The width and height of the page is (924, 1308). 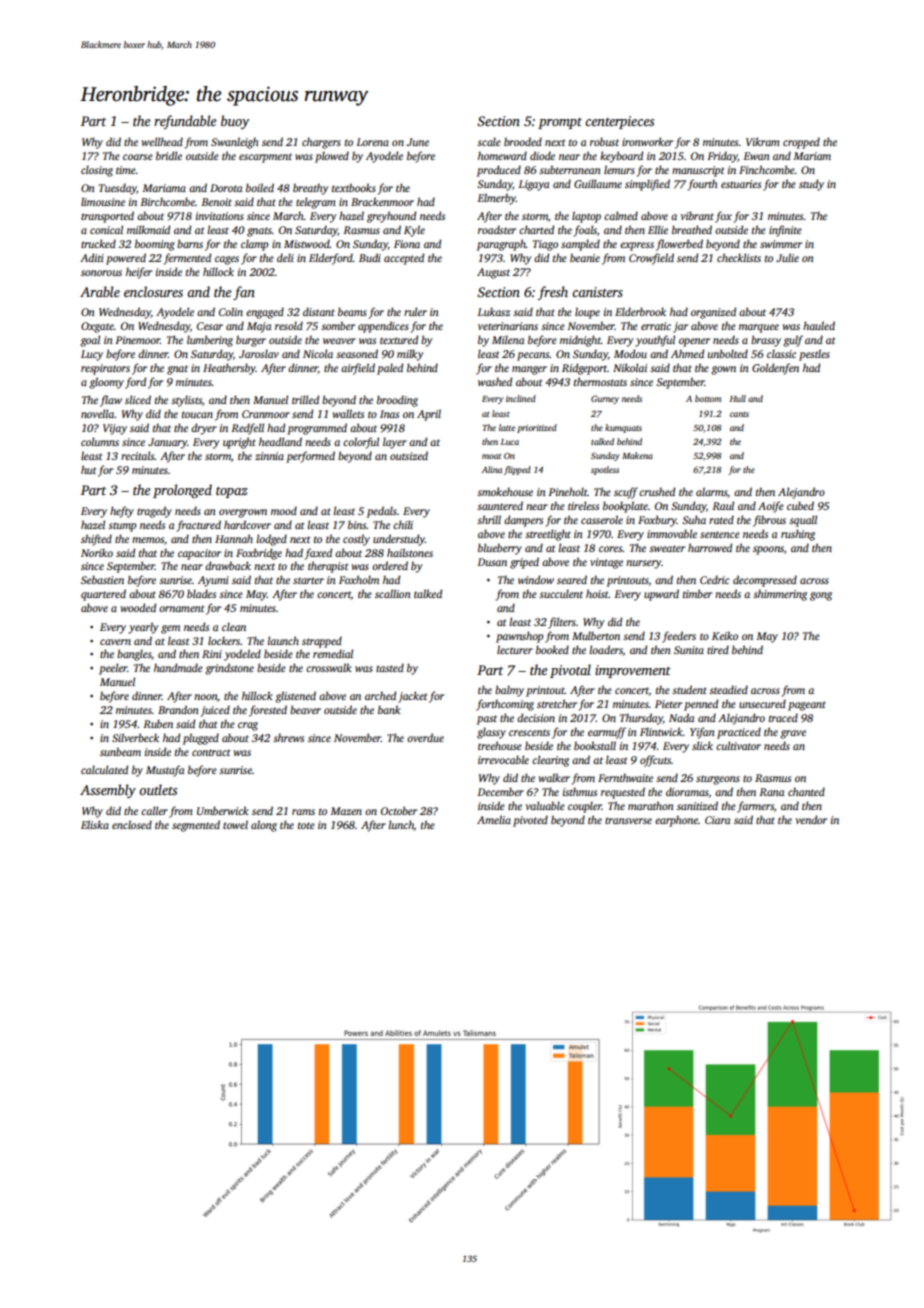 I want to click on isthmus, so click(x=580, y=791).
